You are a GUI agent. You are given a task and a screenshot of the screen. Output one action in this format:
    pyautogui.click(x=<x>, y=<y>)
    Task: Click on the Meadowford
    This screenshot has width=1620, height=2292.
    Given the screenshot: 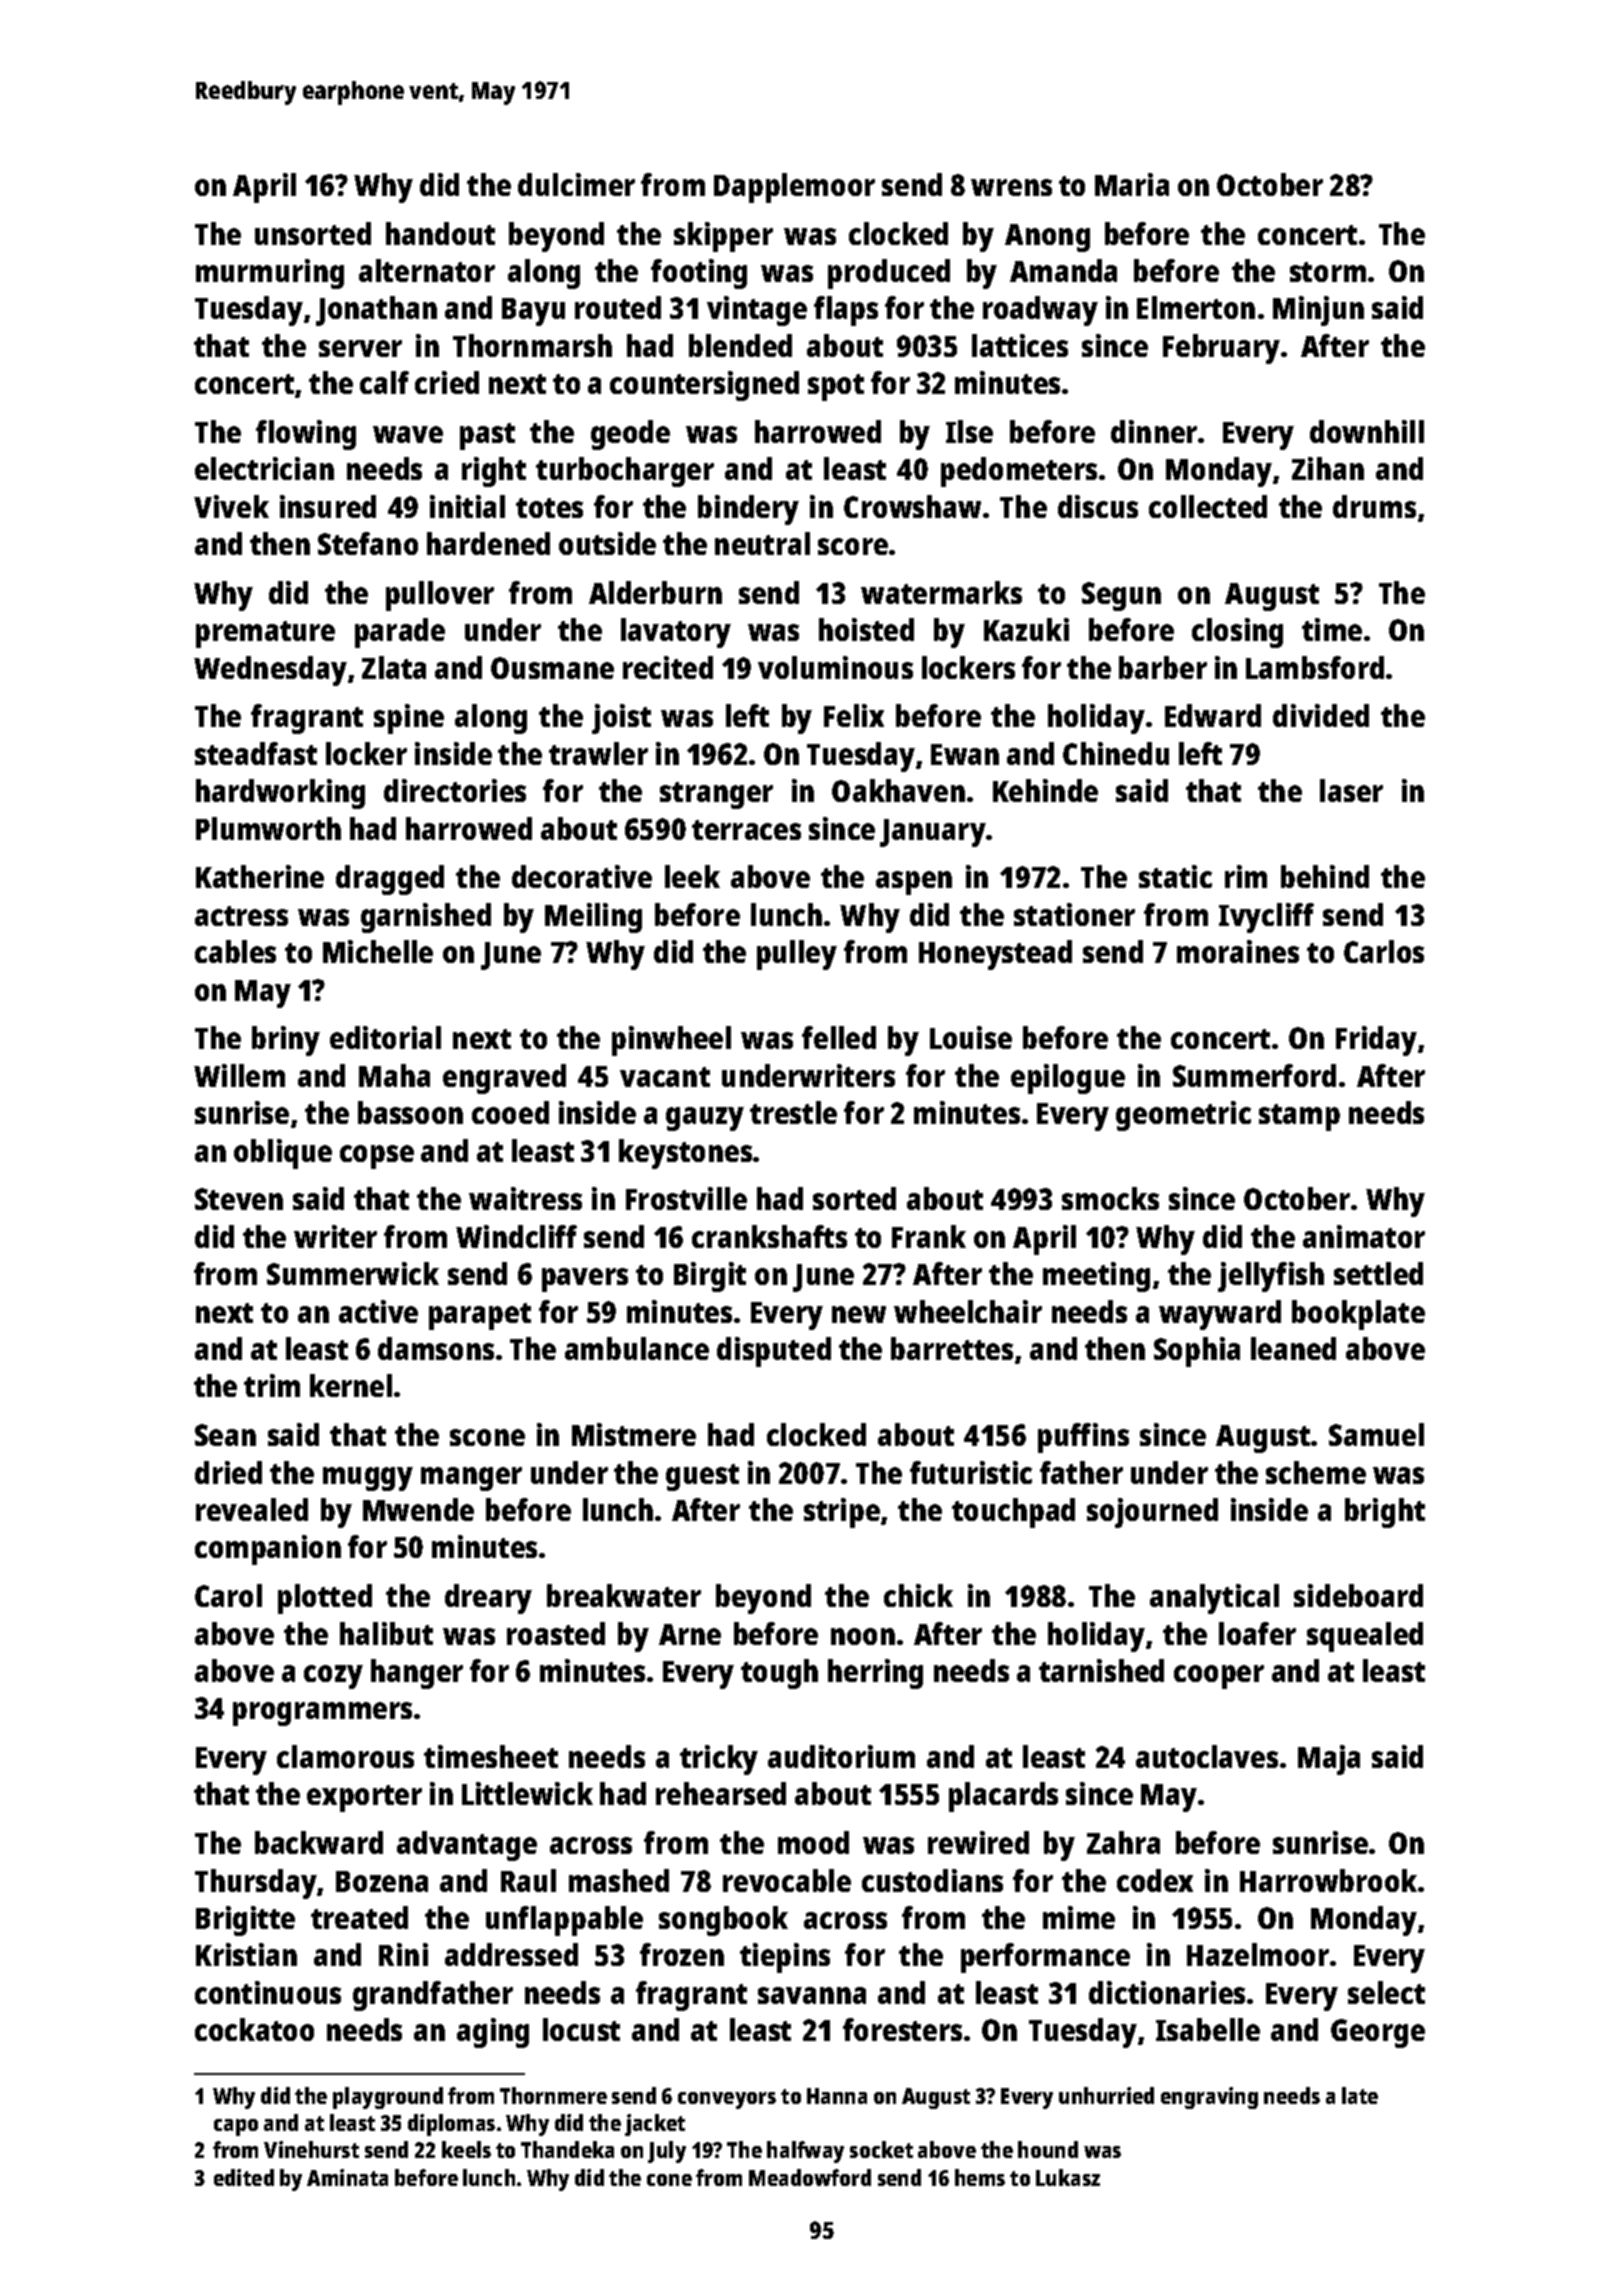 What is the action you would take?
    pyautogui.click(x=810, y=2177)
